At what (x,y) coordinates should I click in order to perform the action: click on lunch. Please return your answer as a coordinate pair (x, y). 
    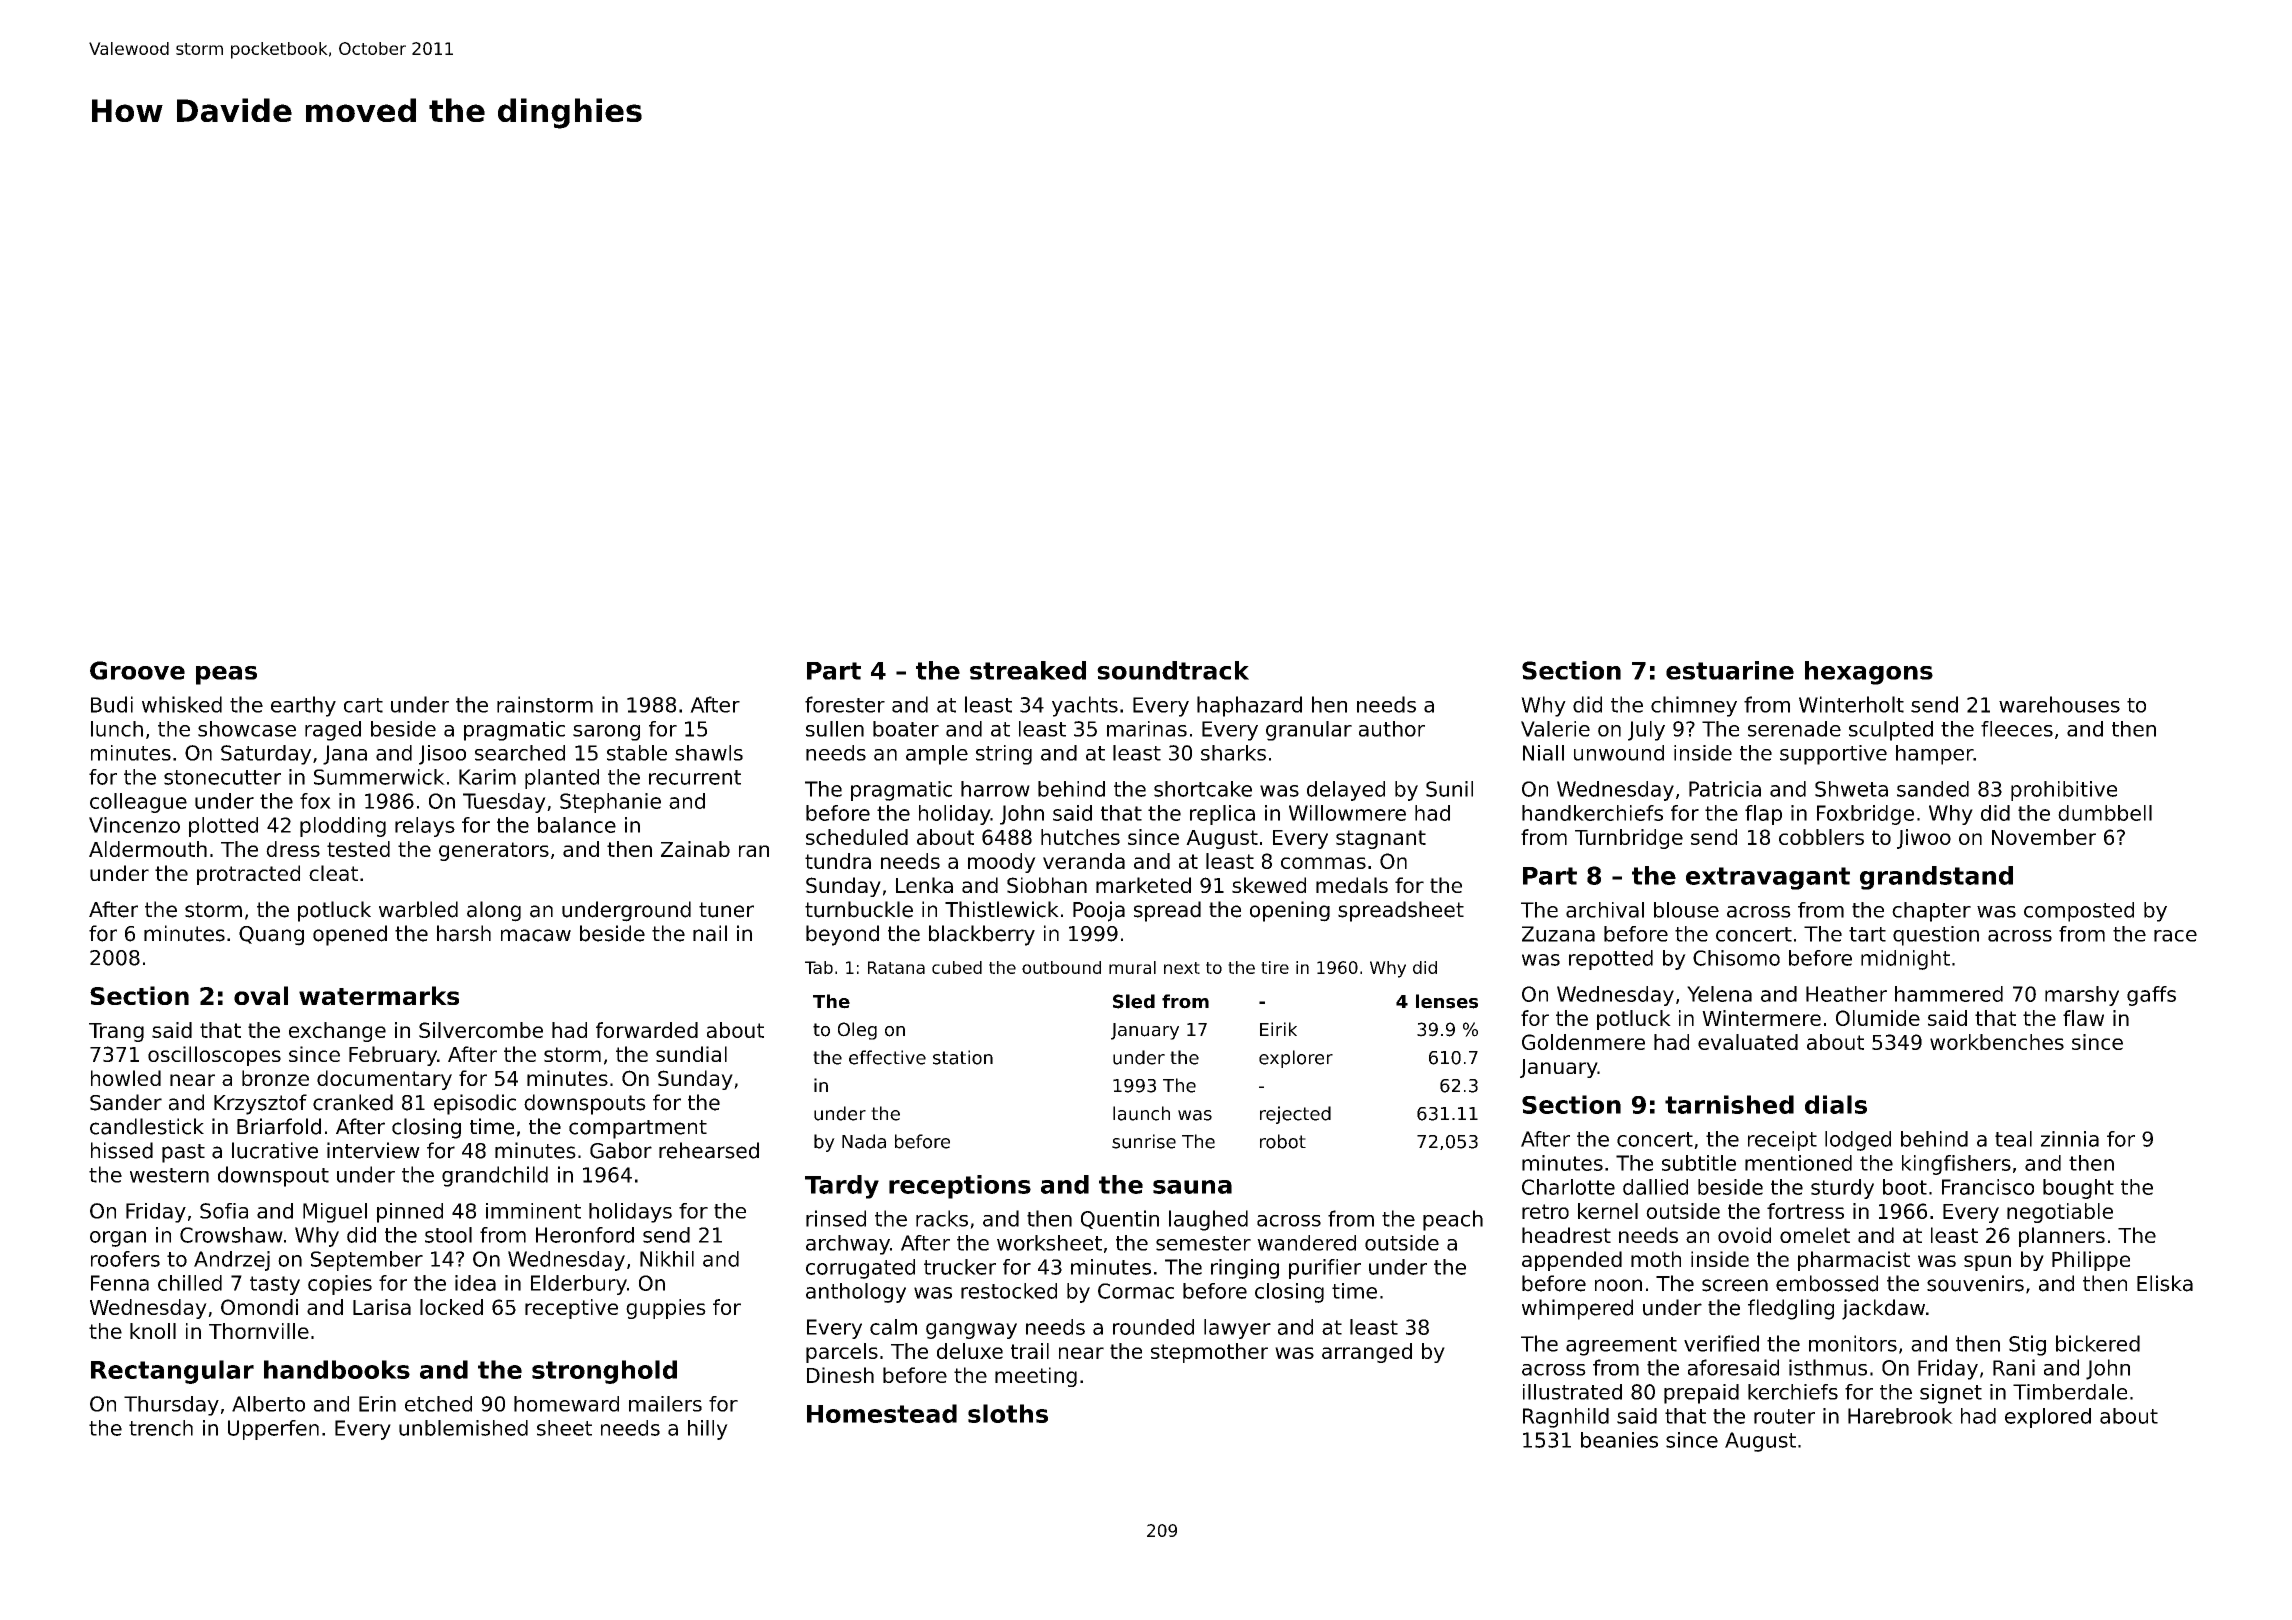
    Looking at the image, I should click on (117, 729).
